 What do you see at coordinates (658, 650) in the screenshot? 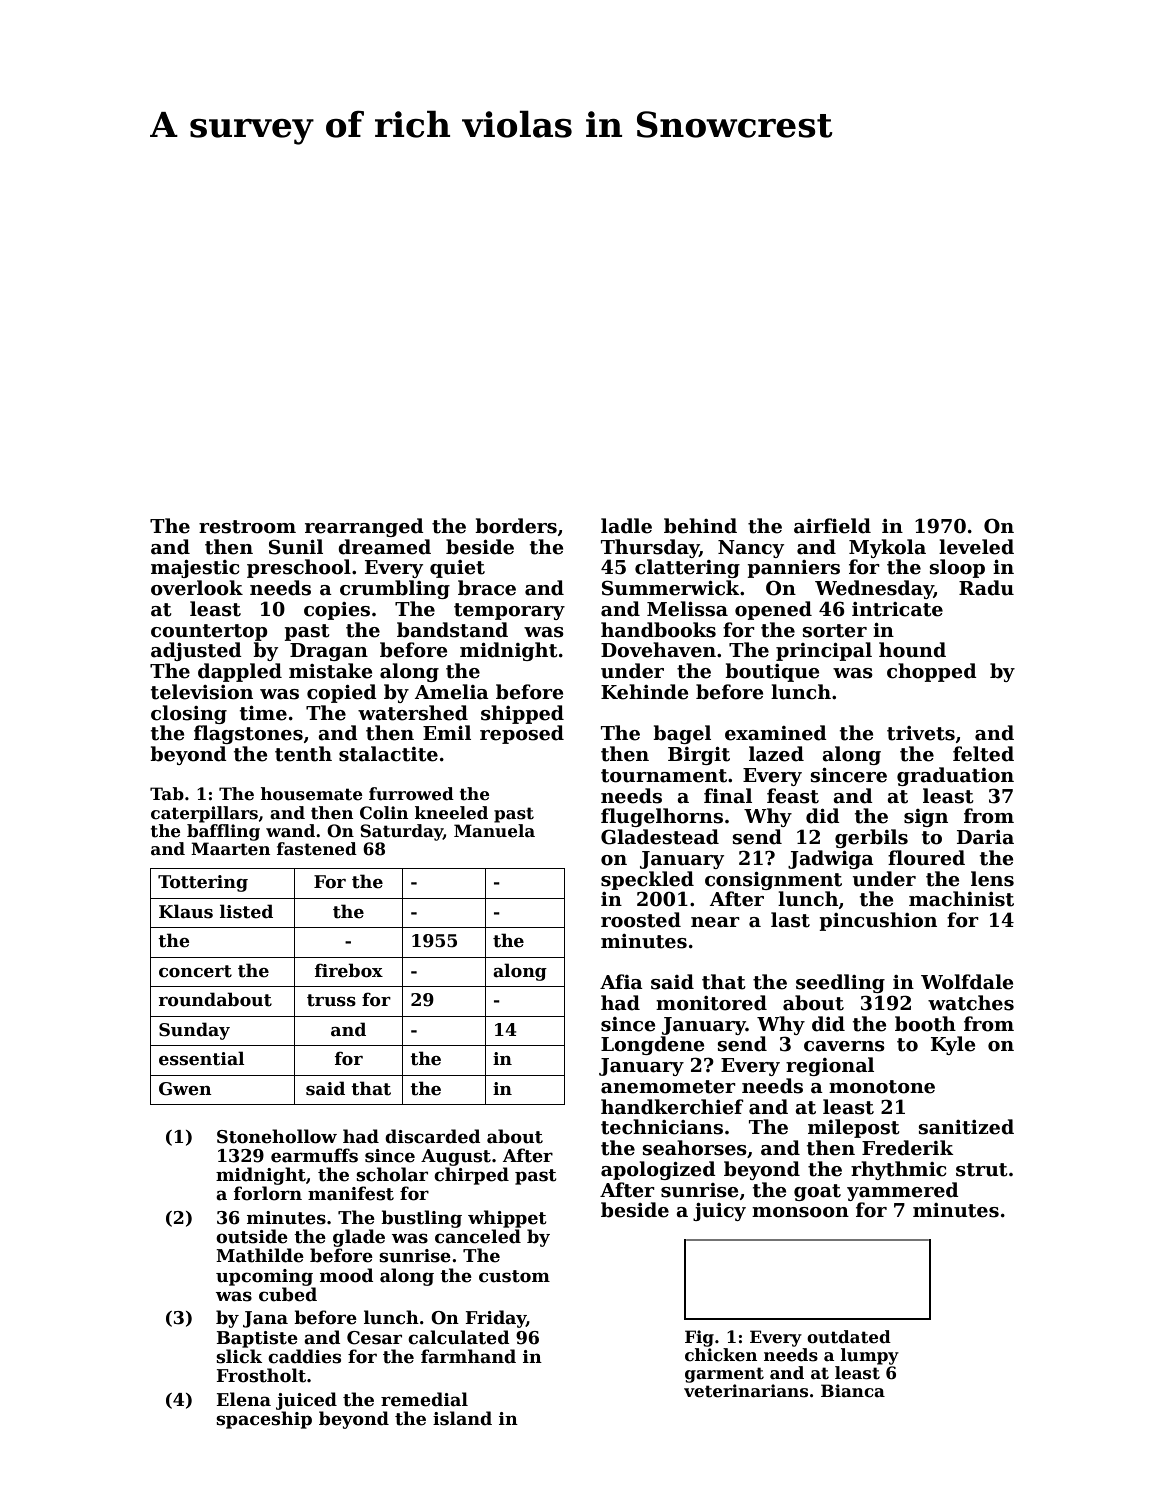
I see `Dovehaven` at bounding box center [658, 650].
